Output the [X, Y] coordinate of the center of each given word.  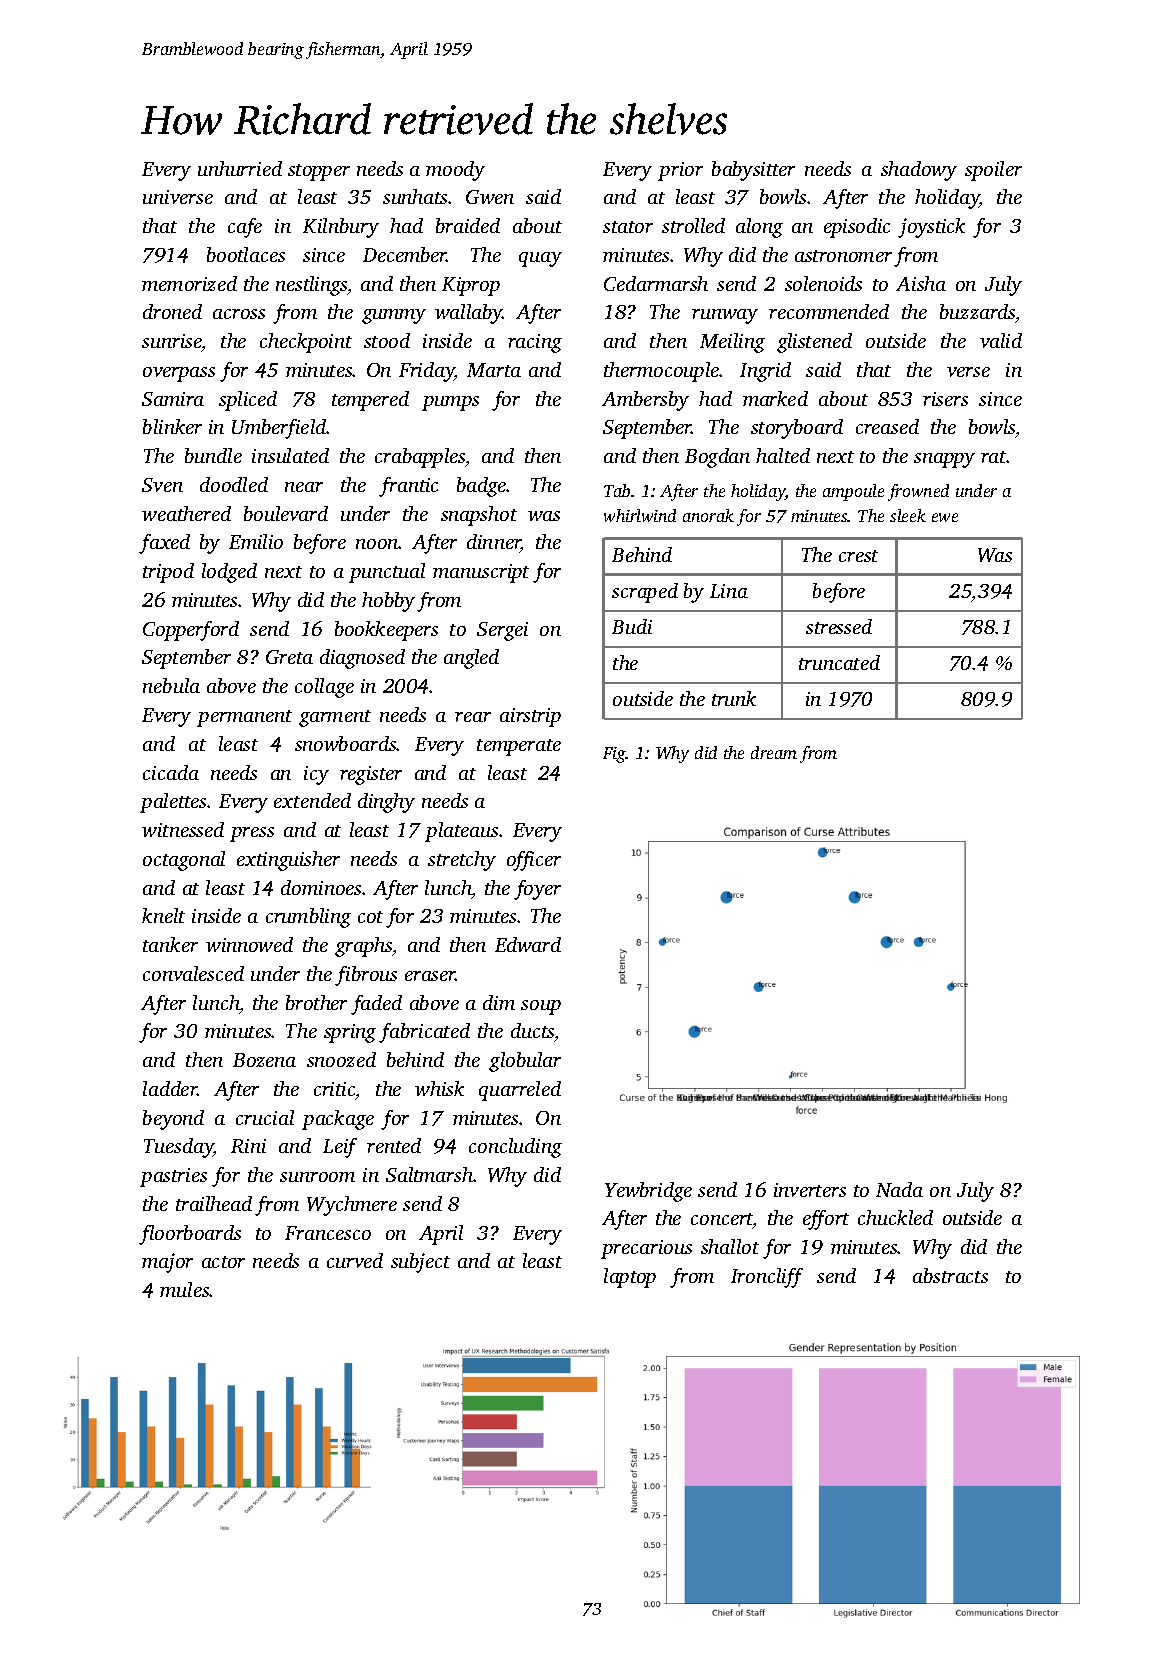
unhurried [240, 168]
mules [185, 1289]
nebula [171, 685]
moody [455, 171]
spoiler [993, 171]
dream [774, 752]
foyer [537, 890]
